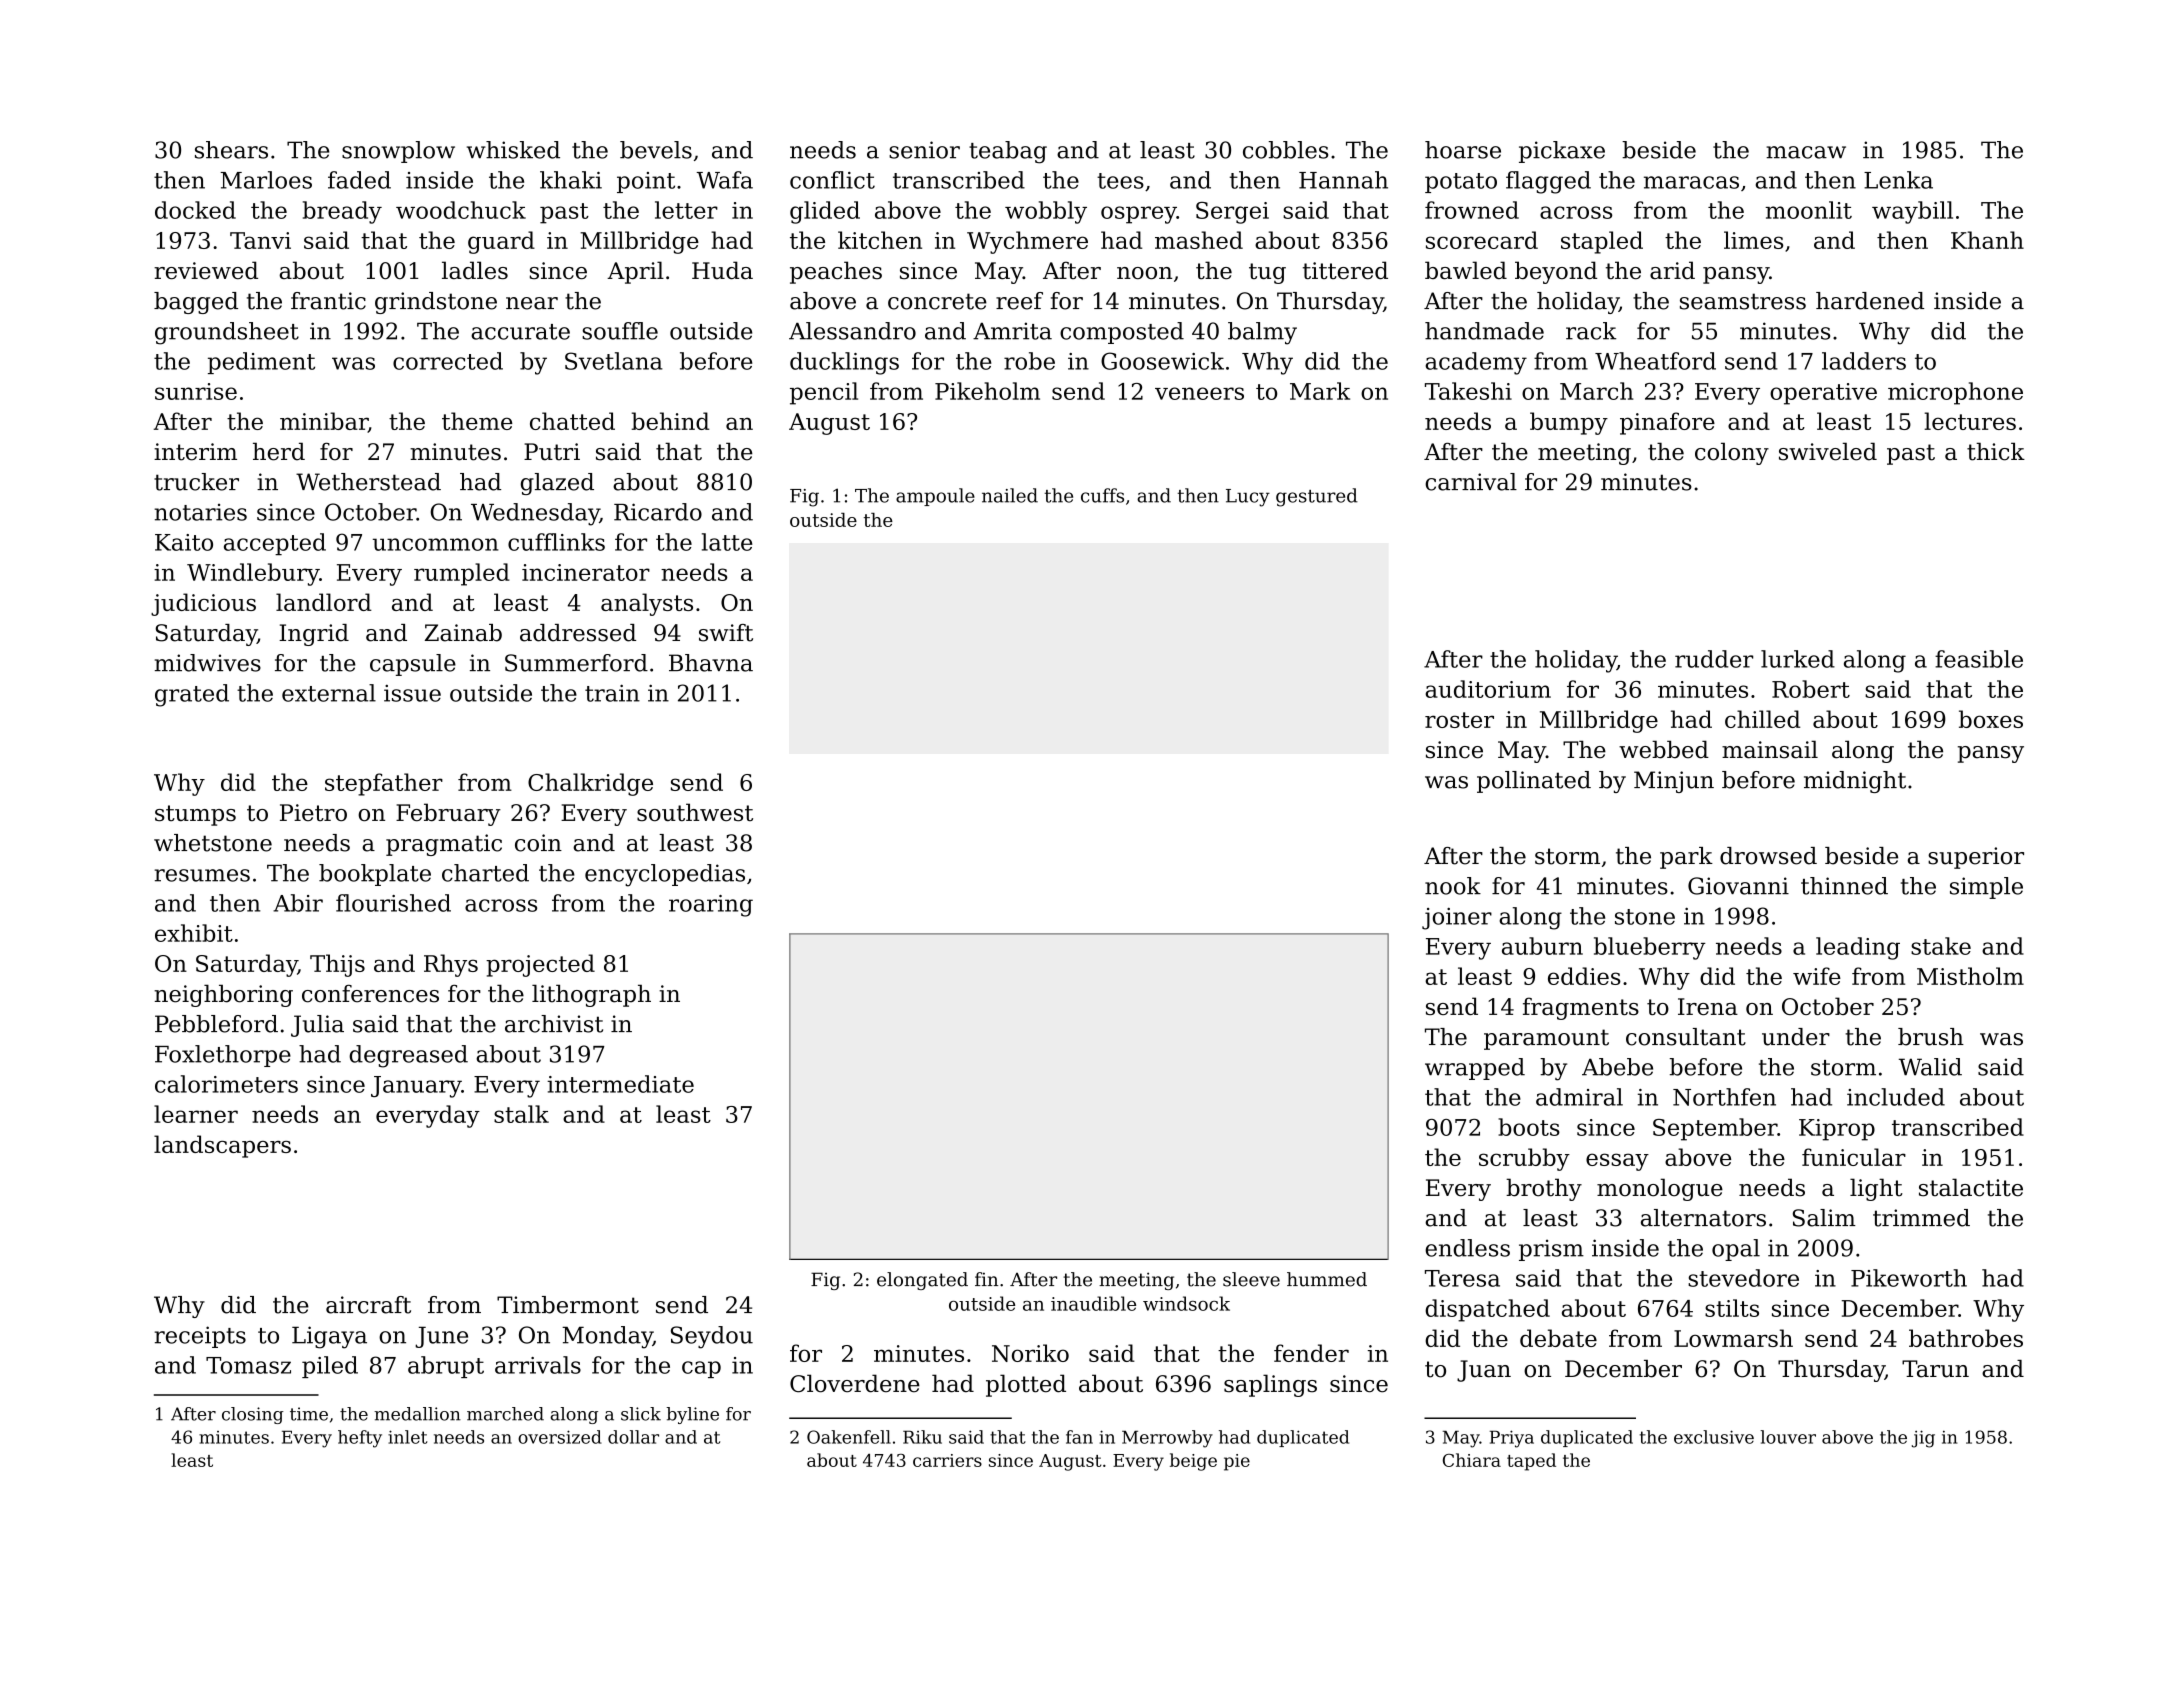 The image size is (2178, 1683). I want to click on Bhavna, so click(711, 663).
